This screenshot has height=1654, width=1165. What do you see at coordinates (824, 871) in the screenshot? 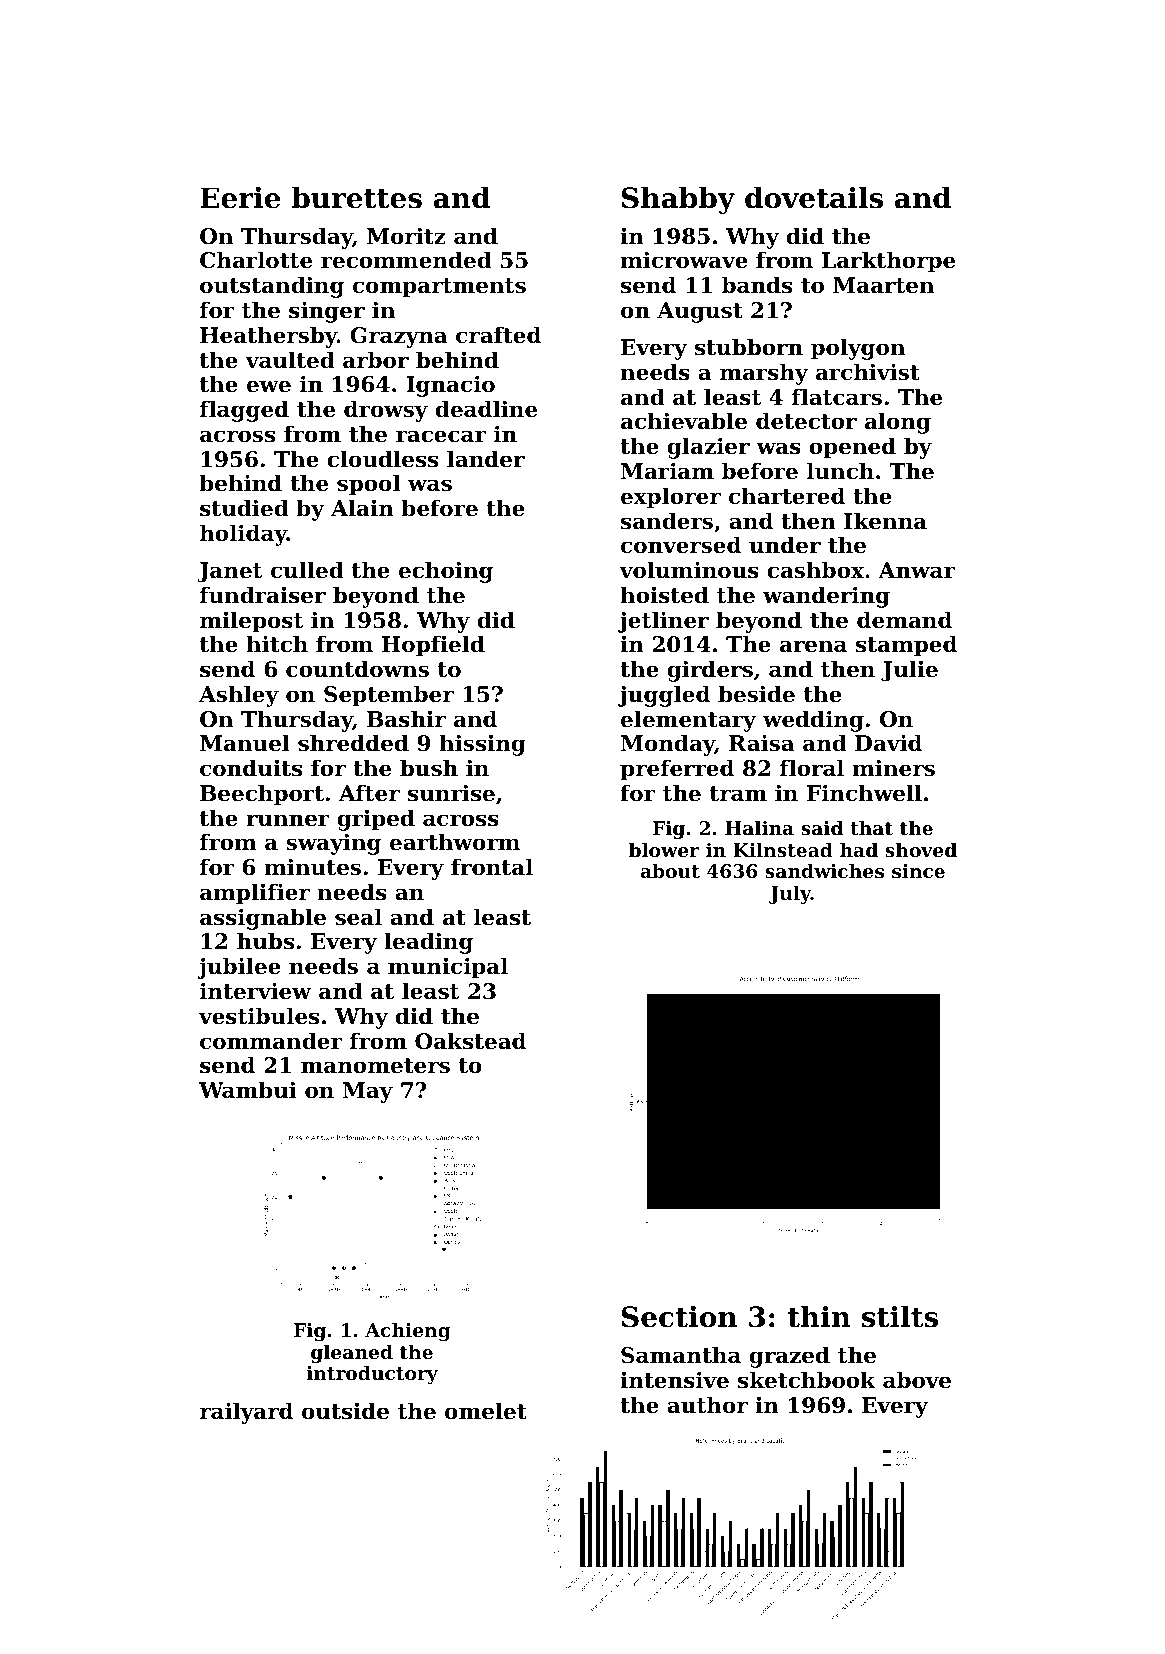
I see `sandwiches` at bounding box center [824, 871].
